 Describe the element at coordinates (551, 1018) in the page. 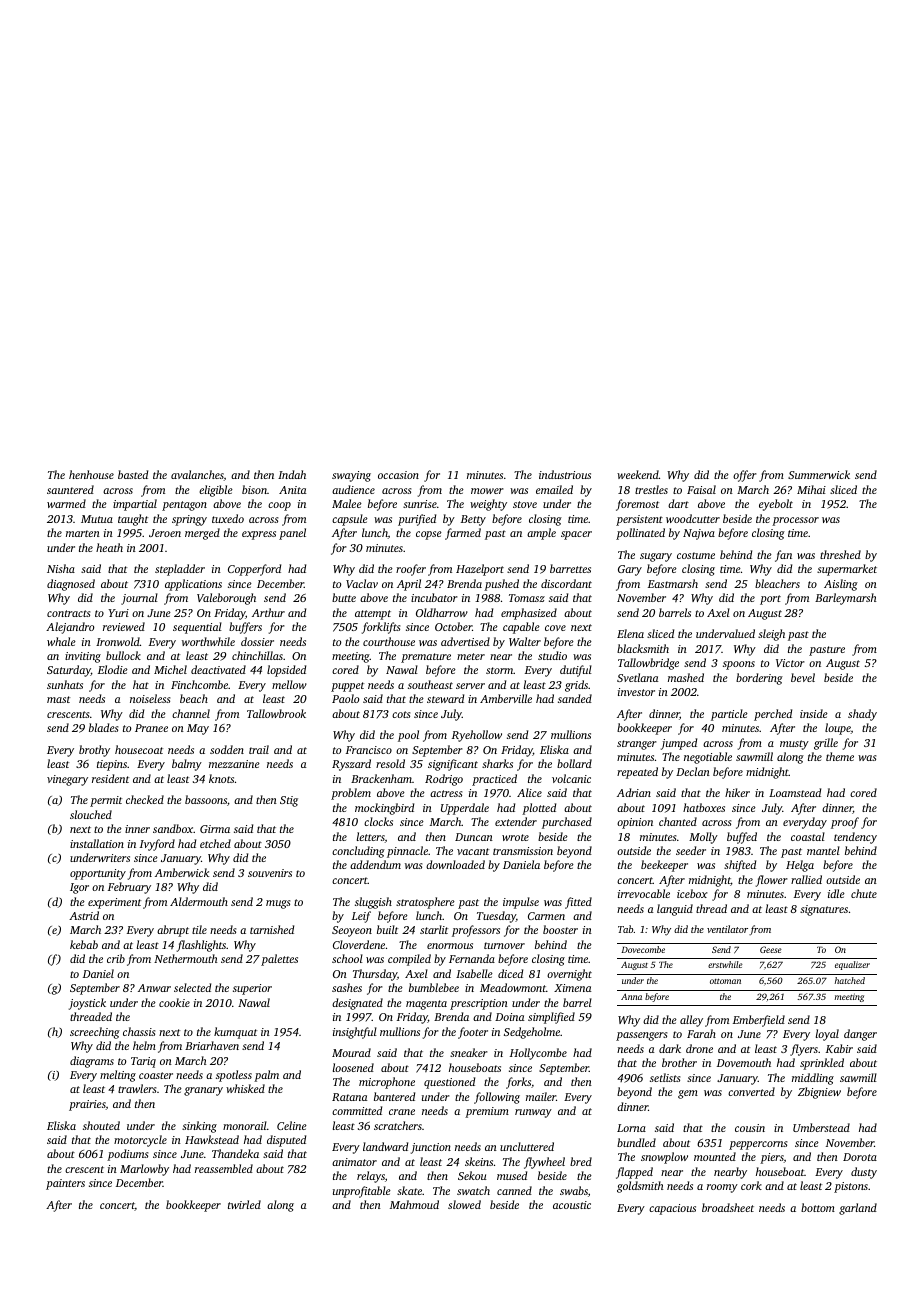

I see `simplified` at that location.
